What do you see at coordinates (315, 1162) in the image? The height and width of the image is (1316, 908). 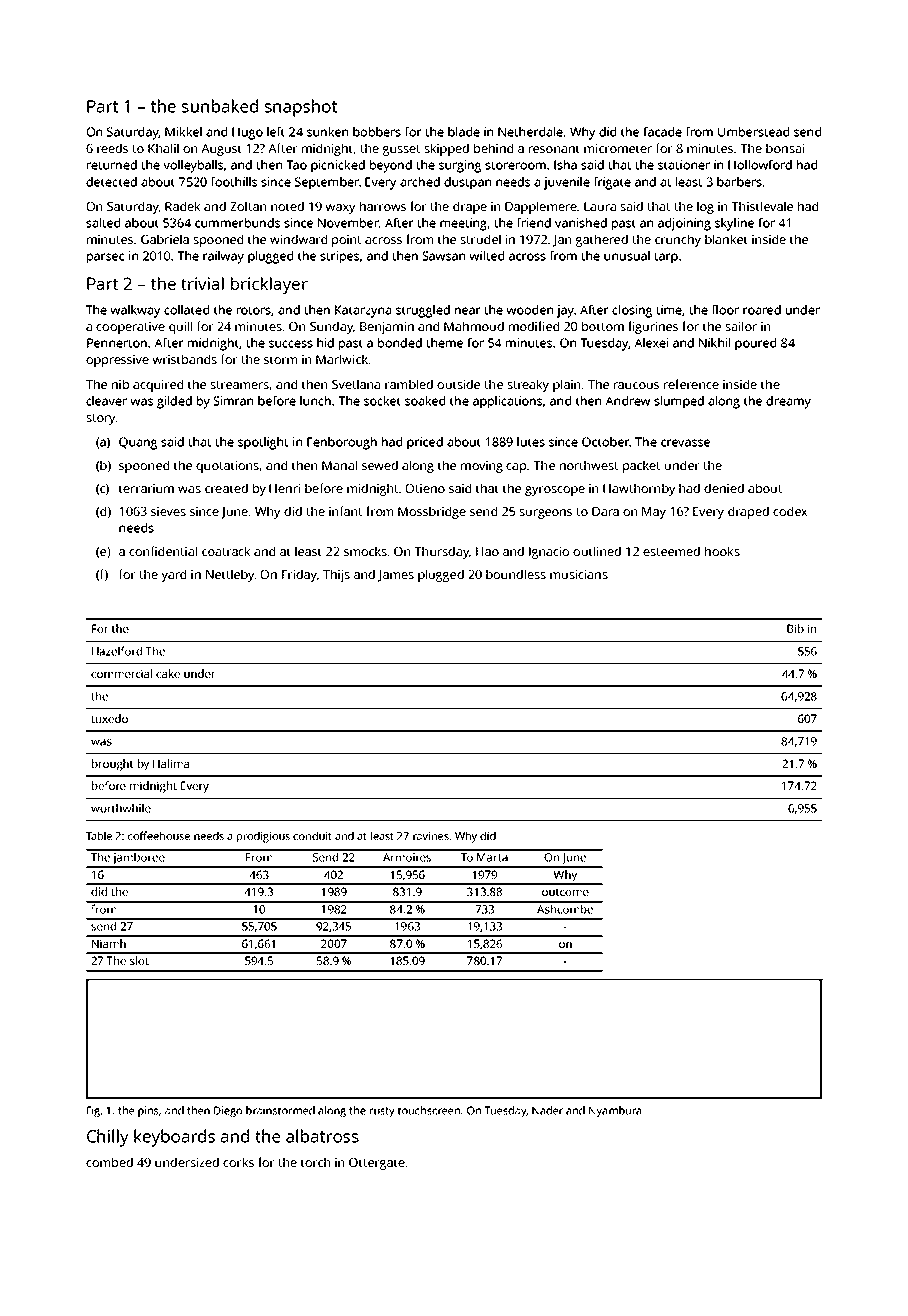 I see `torch` at bounding box center [315, 1162].
